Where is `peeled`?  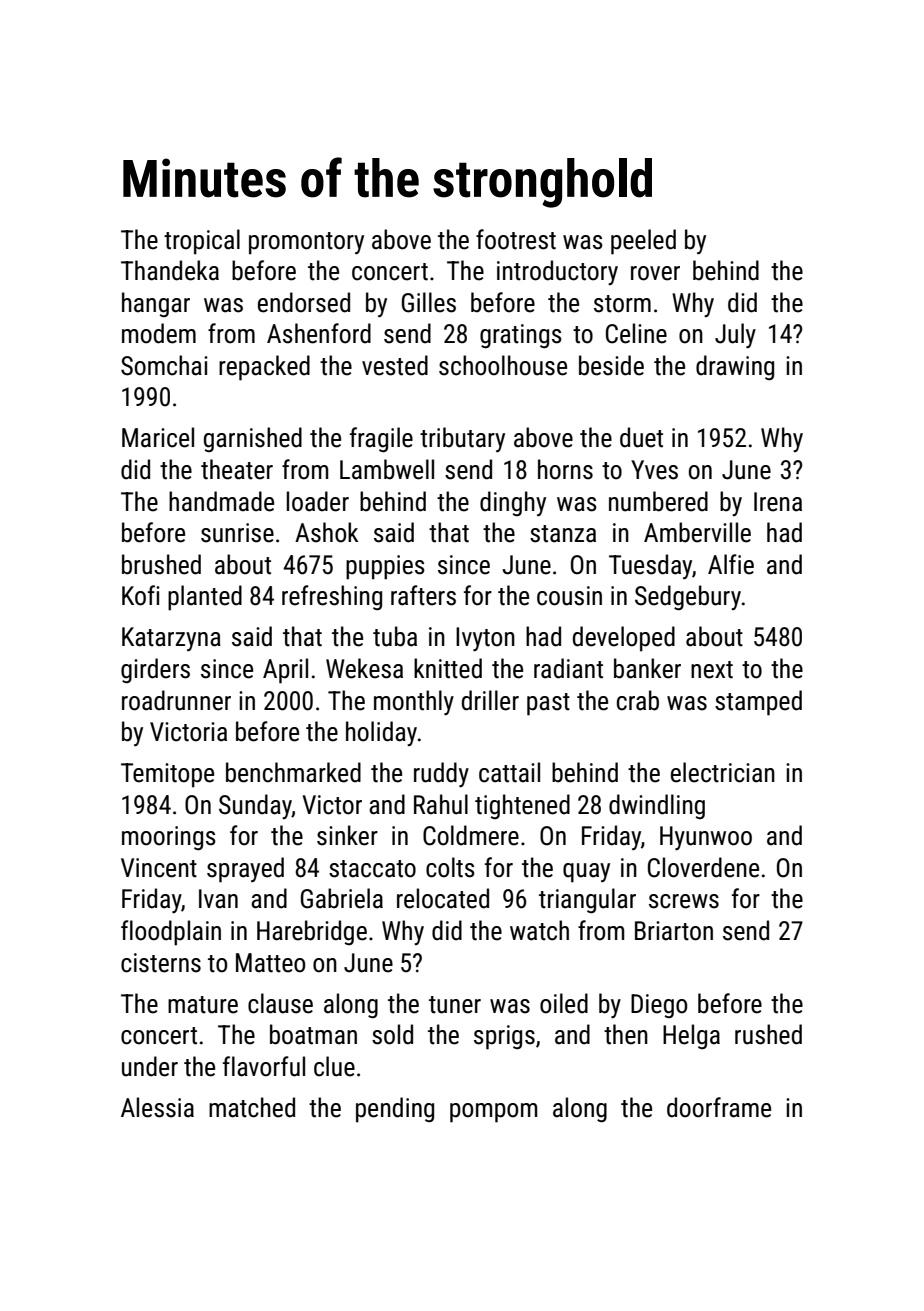
peeled is located at coordinates (643, 242).
